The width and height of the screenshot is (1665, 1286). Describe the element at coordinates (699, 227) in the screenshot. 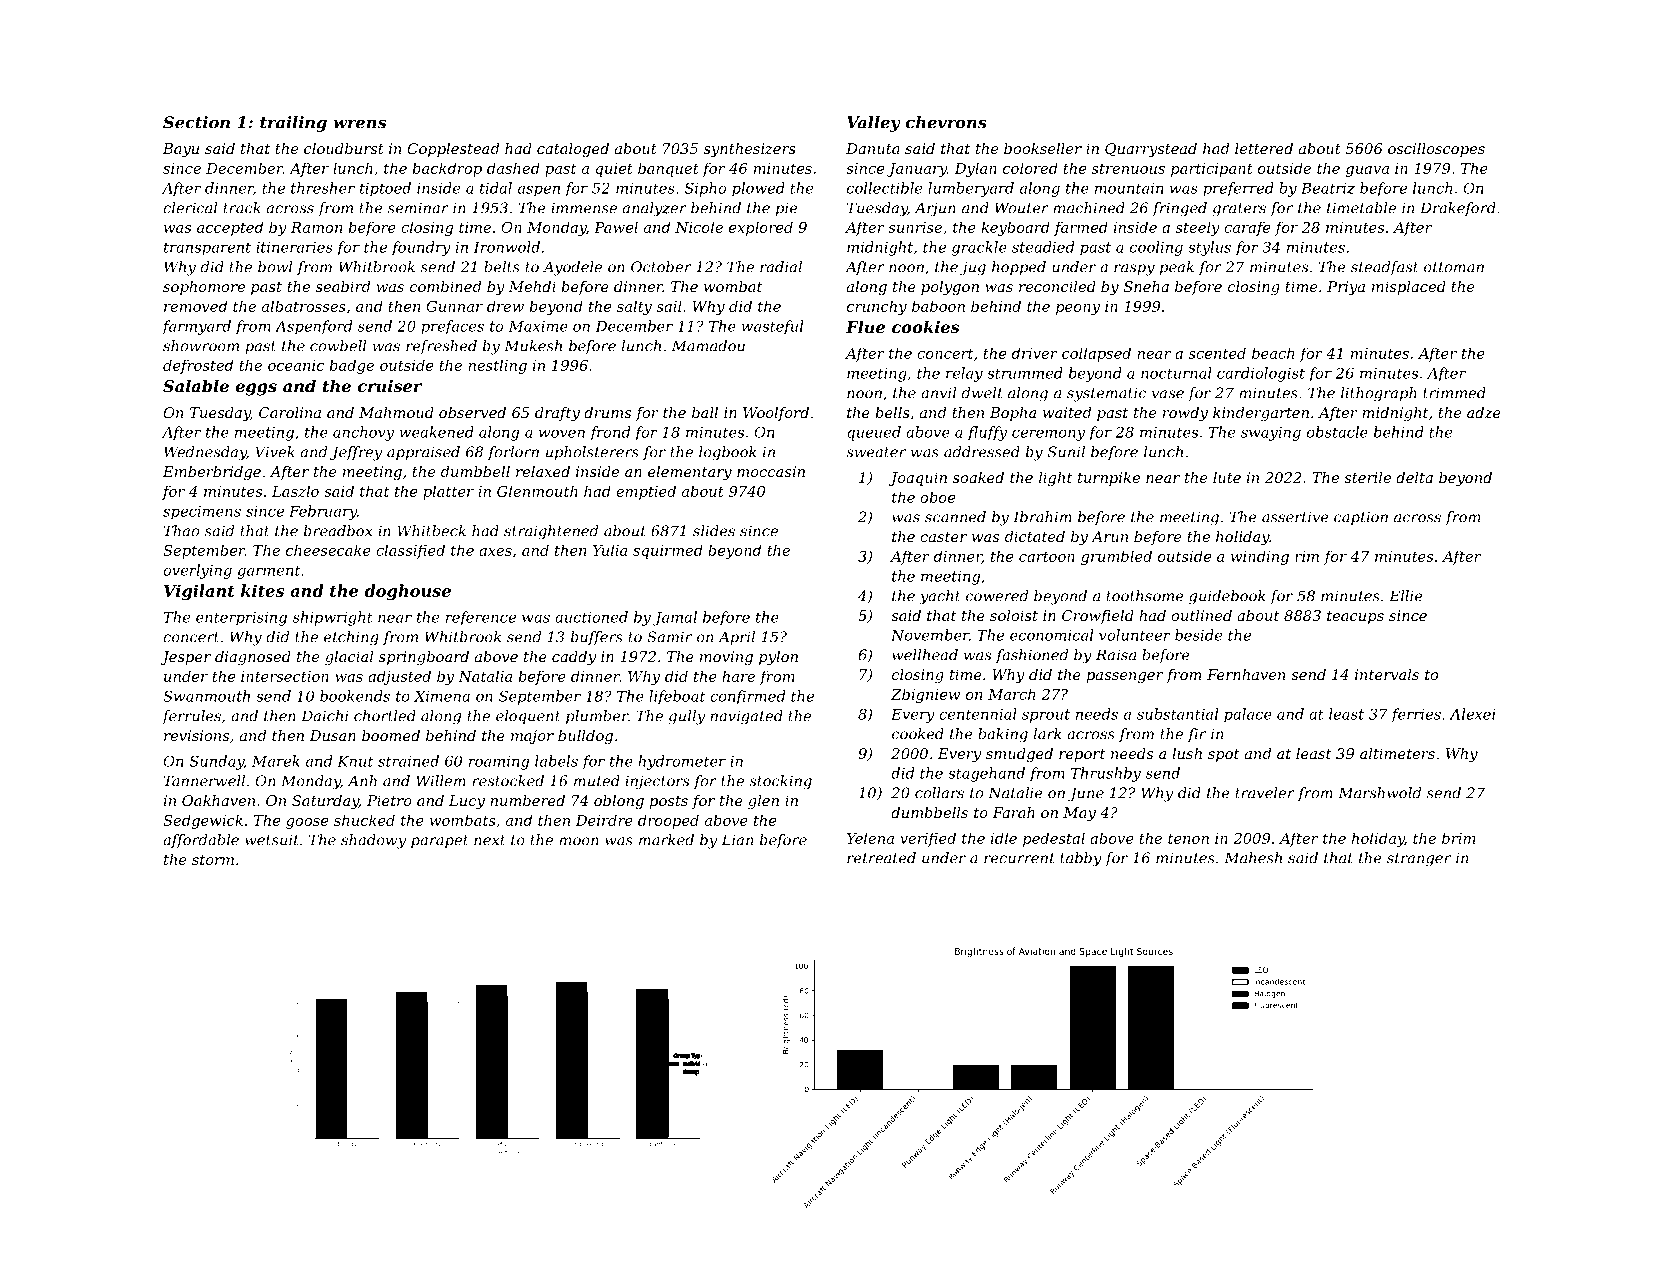

I see `Nicole` at that location.
